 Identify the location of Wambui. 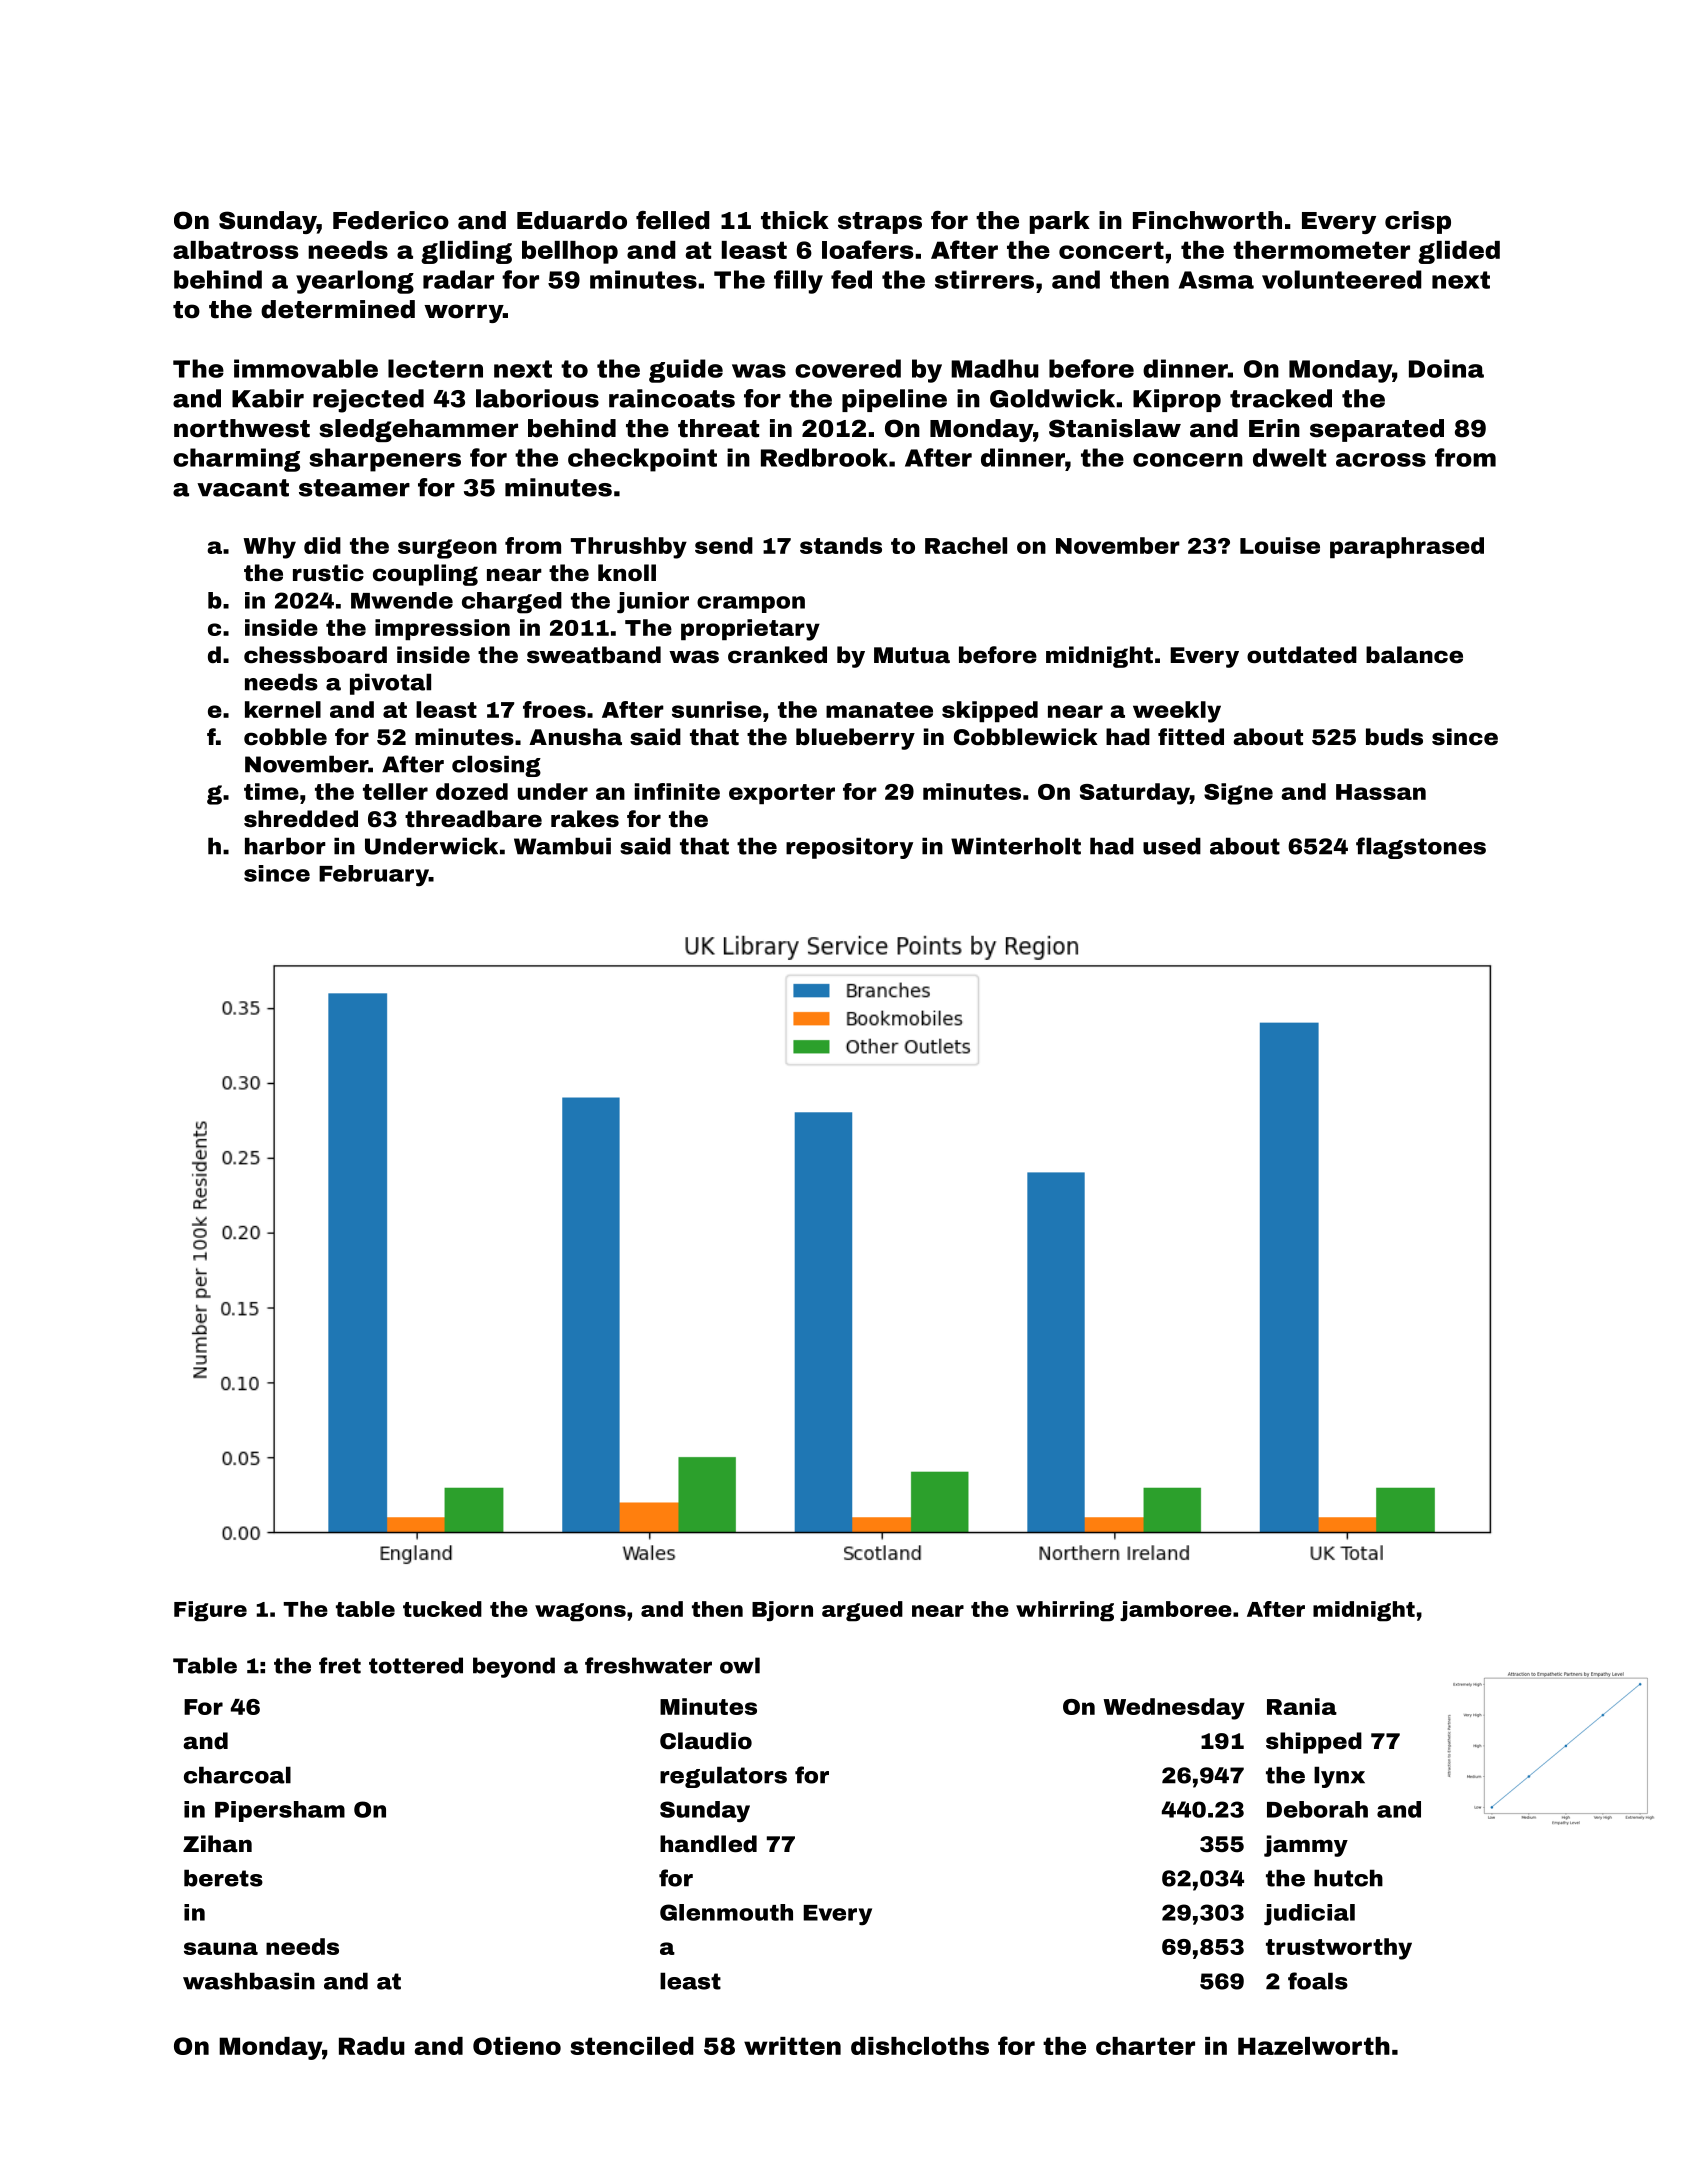
(562, 846).
